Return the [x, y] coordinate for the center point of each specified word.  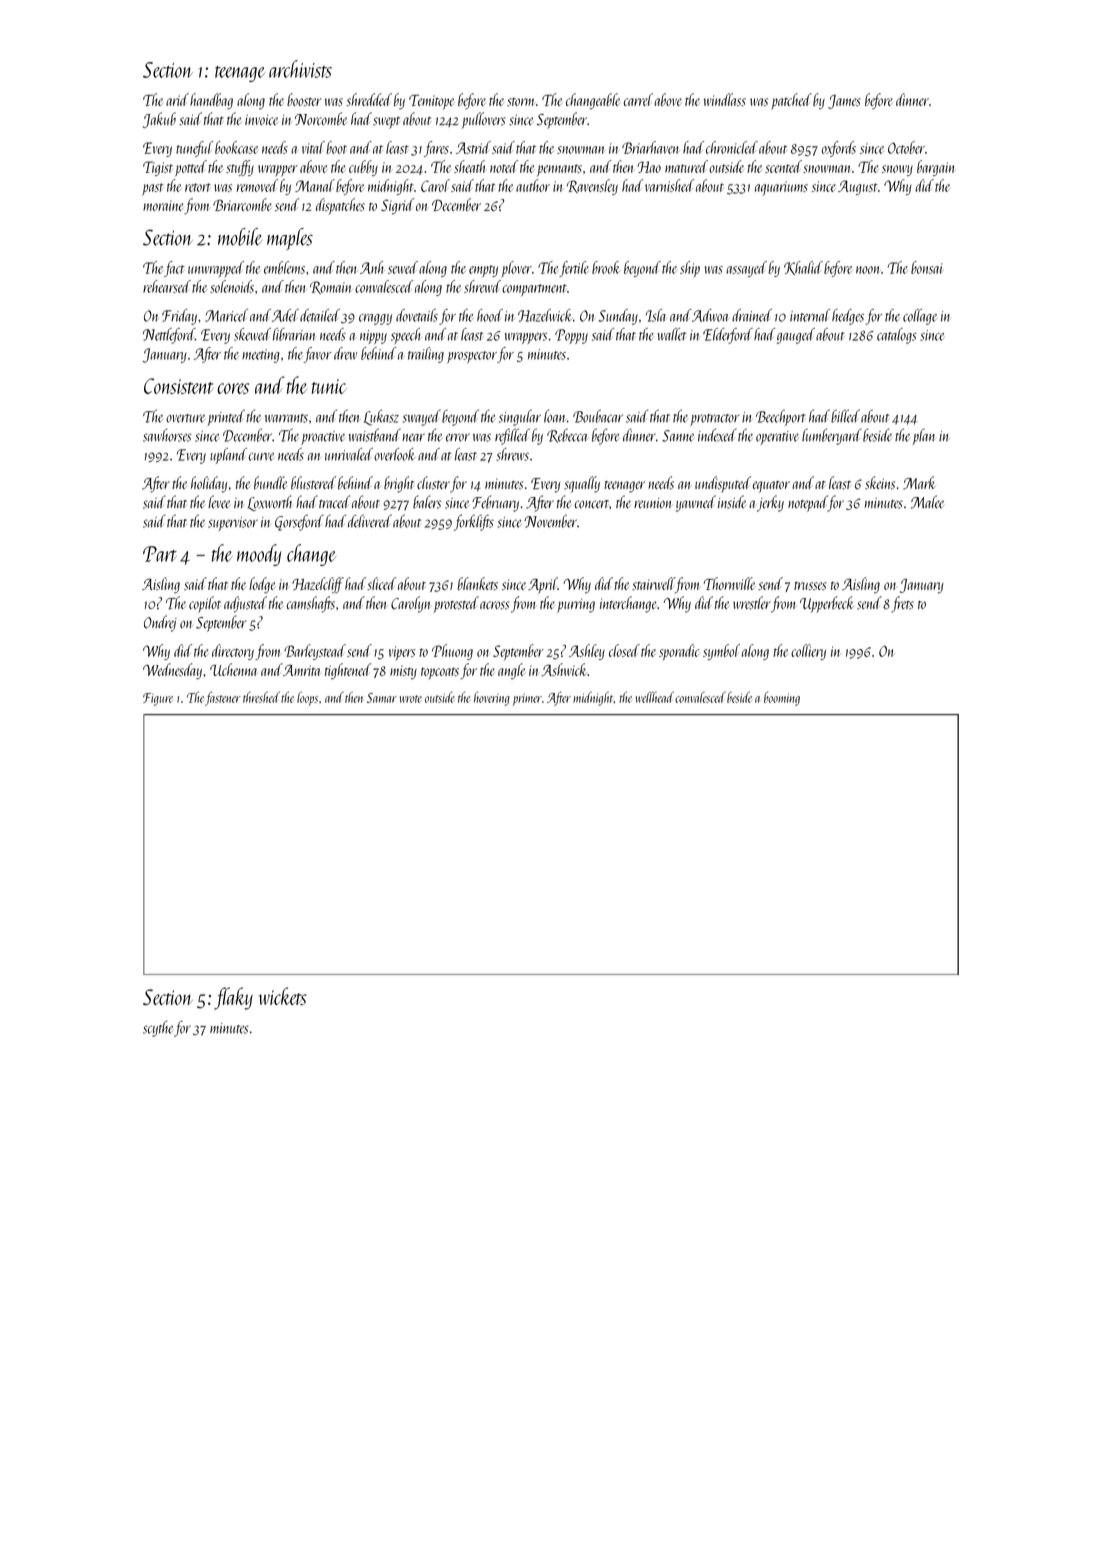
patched [791, 101]
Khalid [803, 268]
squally [582, 484]
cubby [363, 168]
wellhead [655, 697]
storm [521, 101]
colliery [808, 652]
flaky [233, 998]
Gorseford [299, 522]
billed [845, 416]
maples [290, 239]
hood [490, 315]
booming [782, 698]
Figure [158, 699]
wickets [283, 996]
